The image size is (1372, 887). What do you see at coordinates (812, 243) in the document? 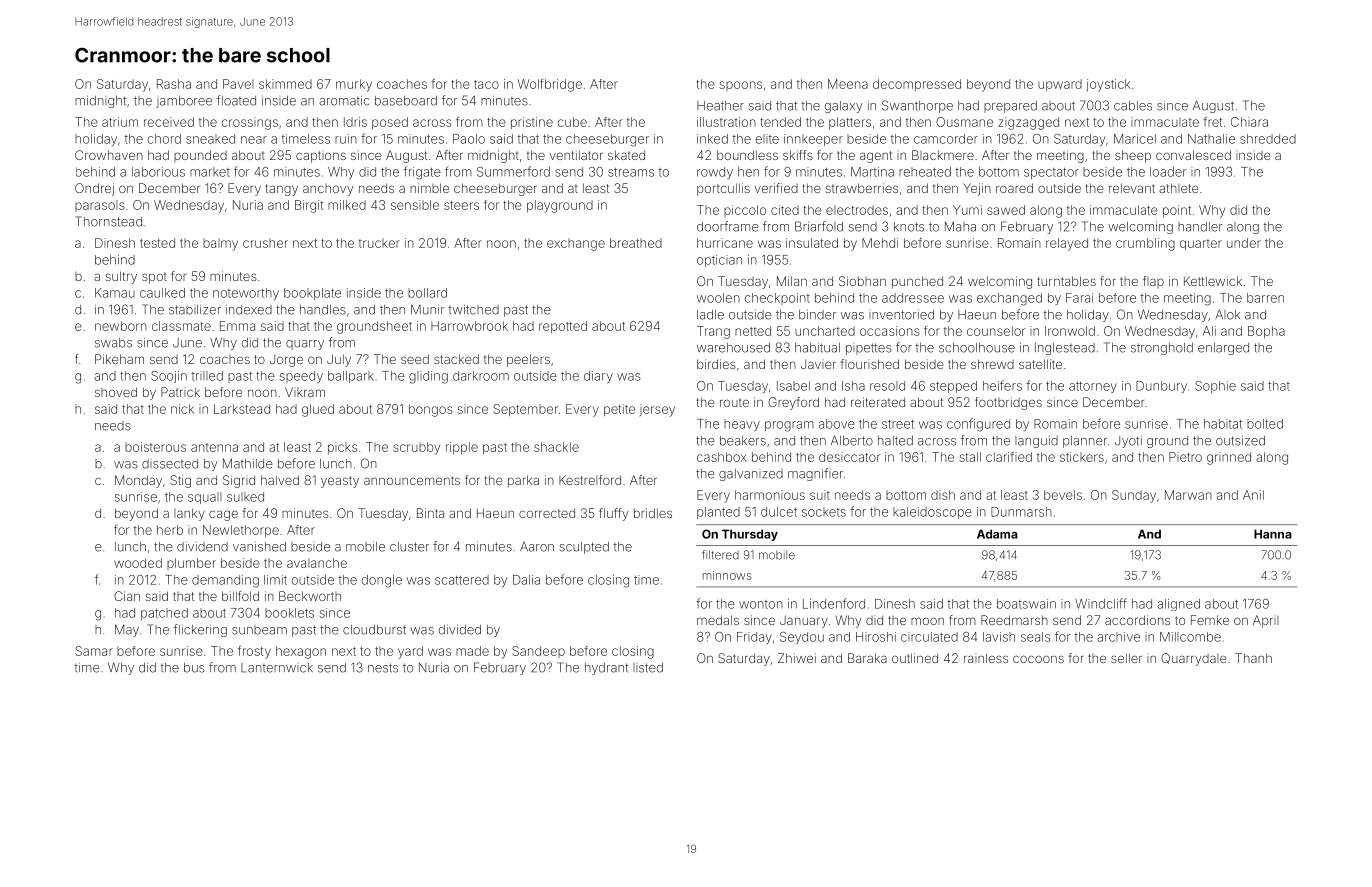
I see `insulated` at bounding box center [812, 243].
